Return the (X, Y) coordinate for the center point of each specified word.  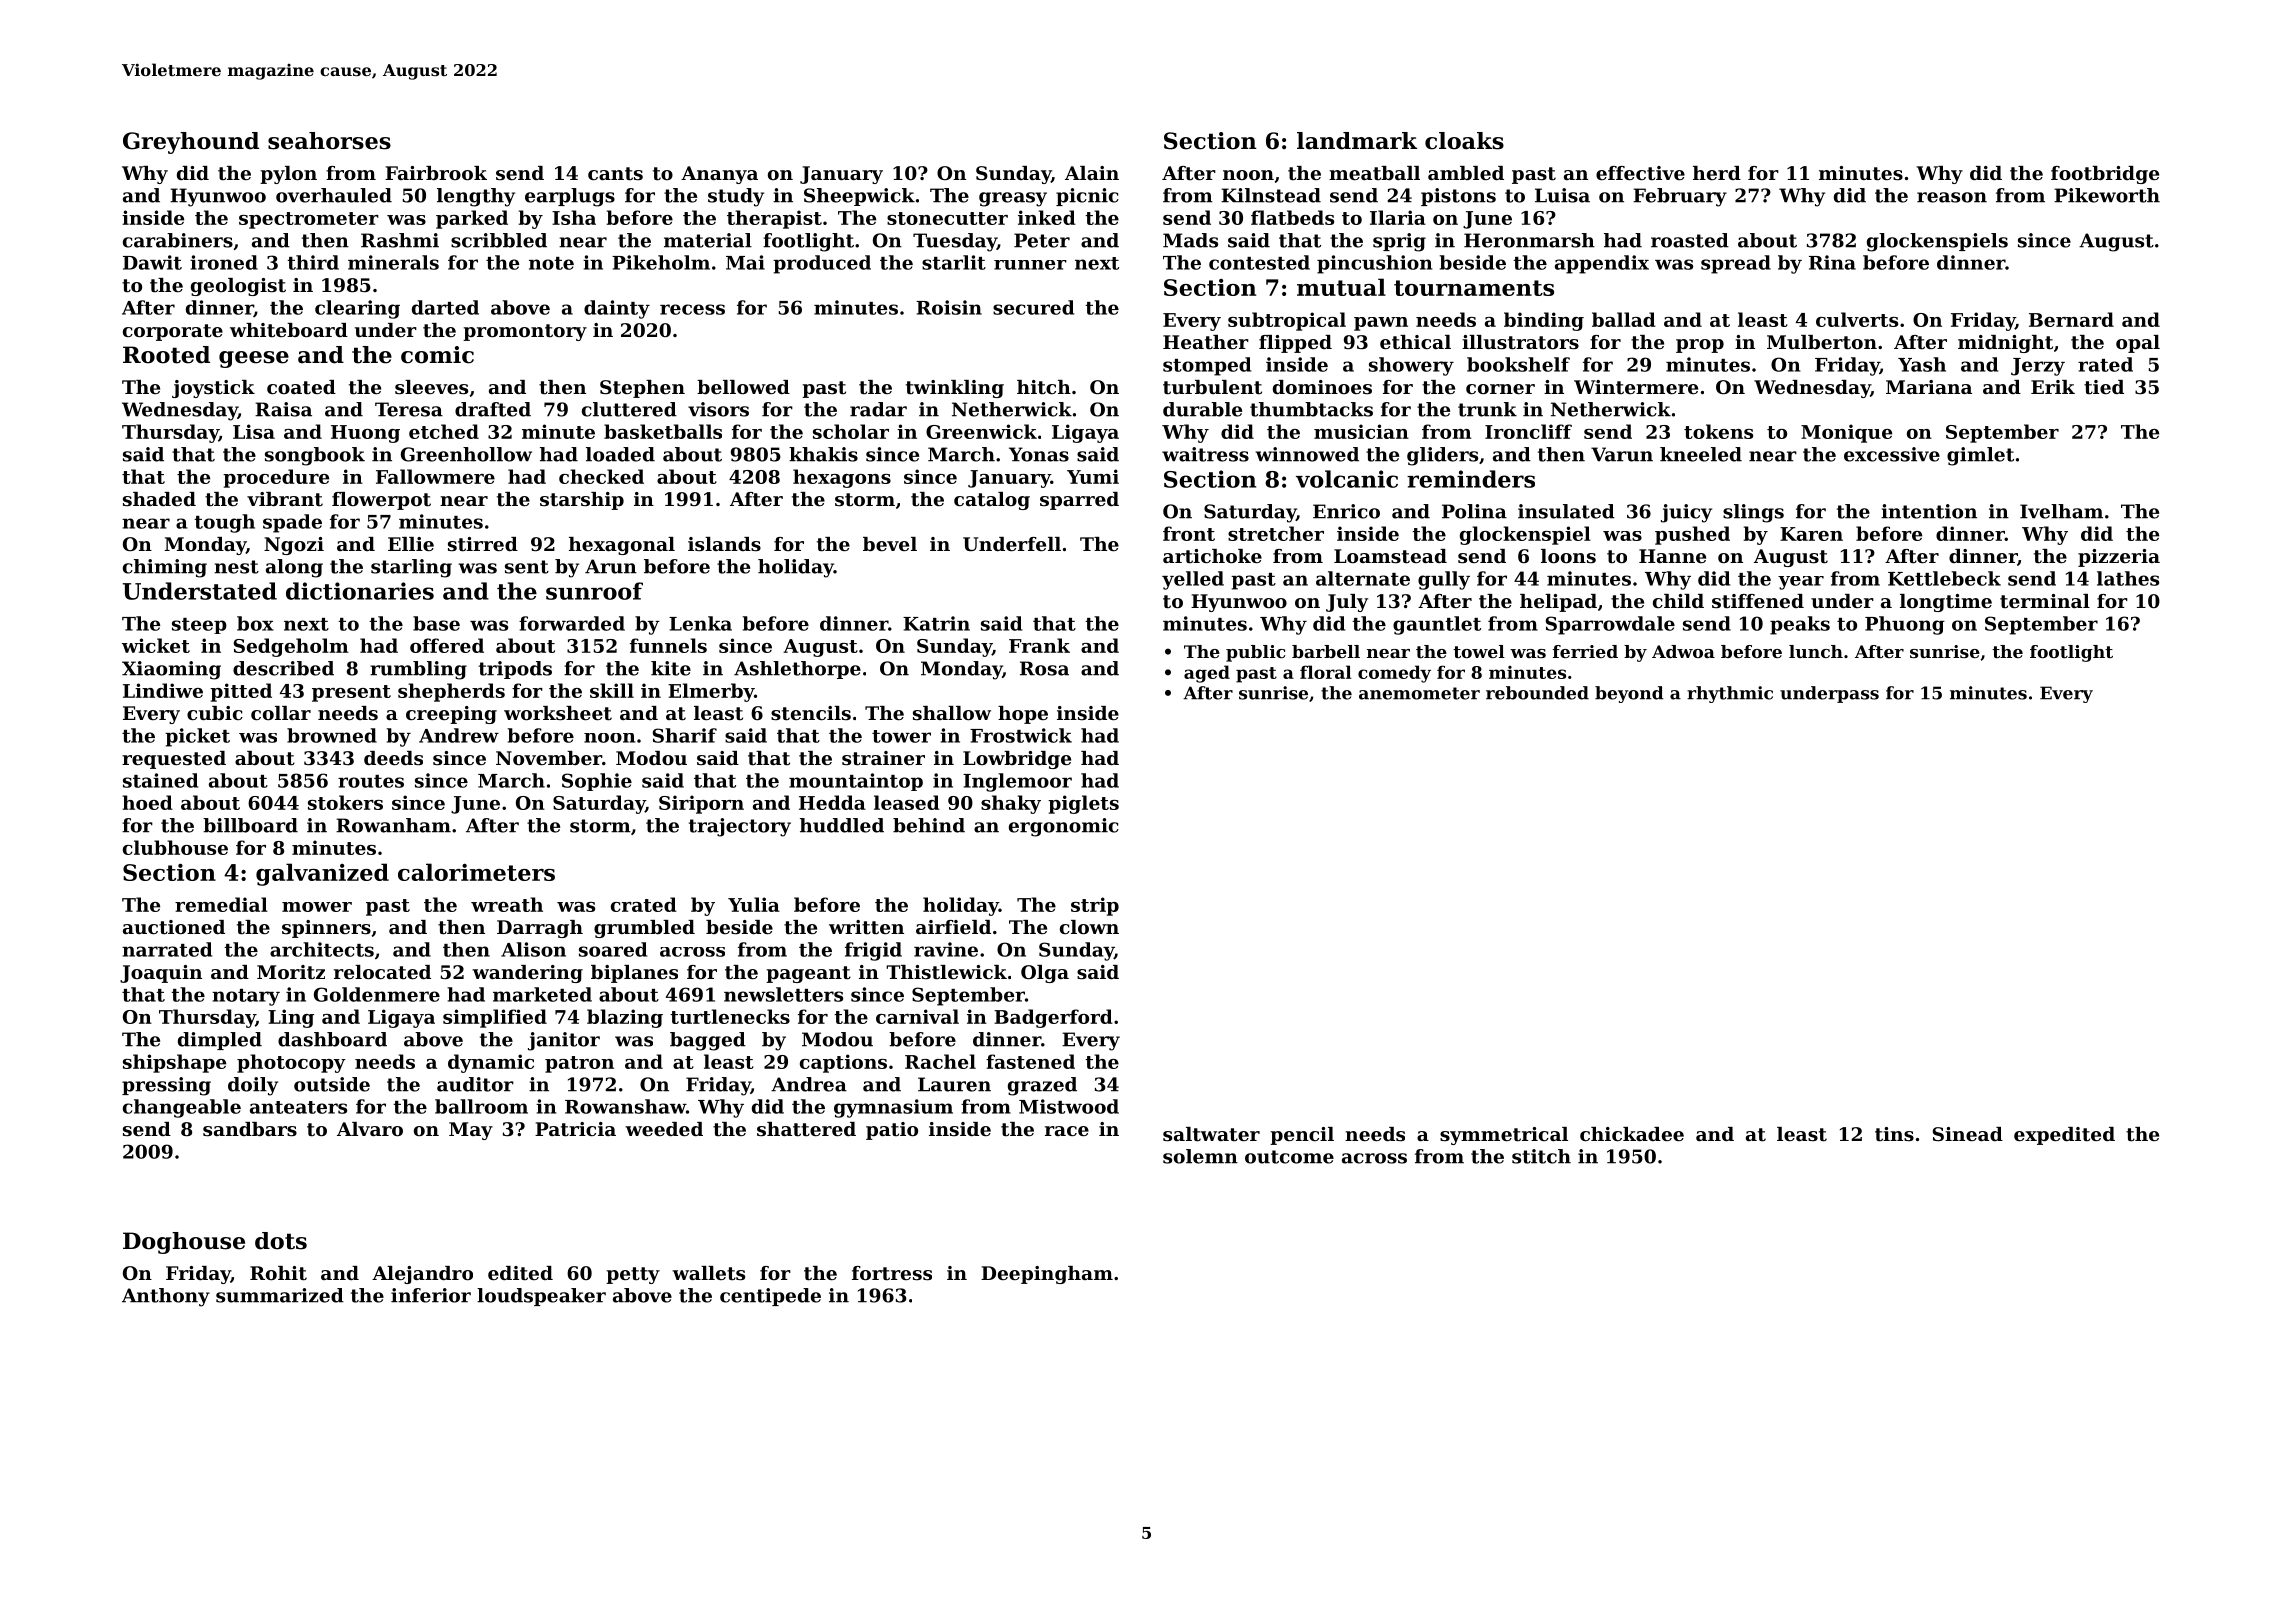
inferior (431, 1295)
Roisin (949, 307)
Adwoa (1683, 651)
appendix (1602, 264)
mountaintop (856, 782)
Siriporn (701, 804)
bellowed (743, 387)
